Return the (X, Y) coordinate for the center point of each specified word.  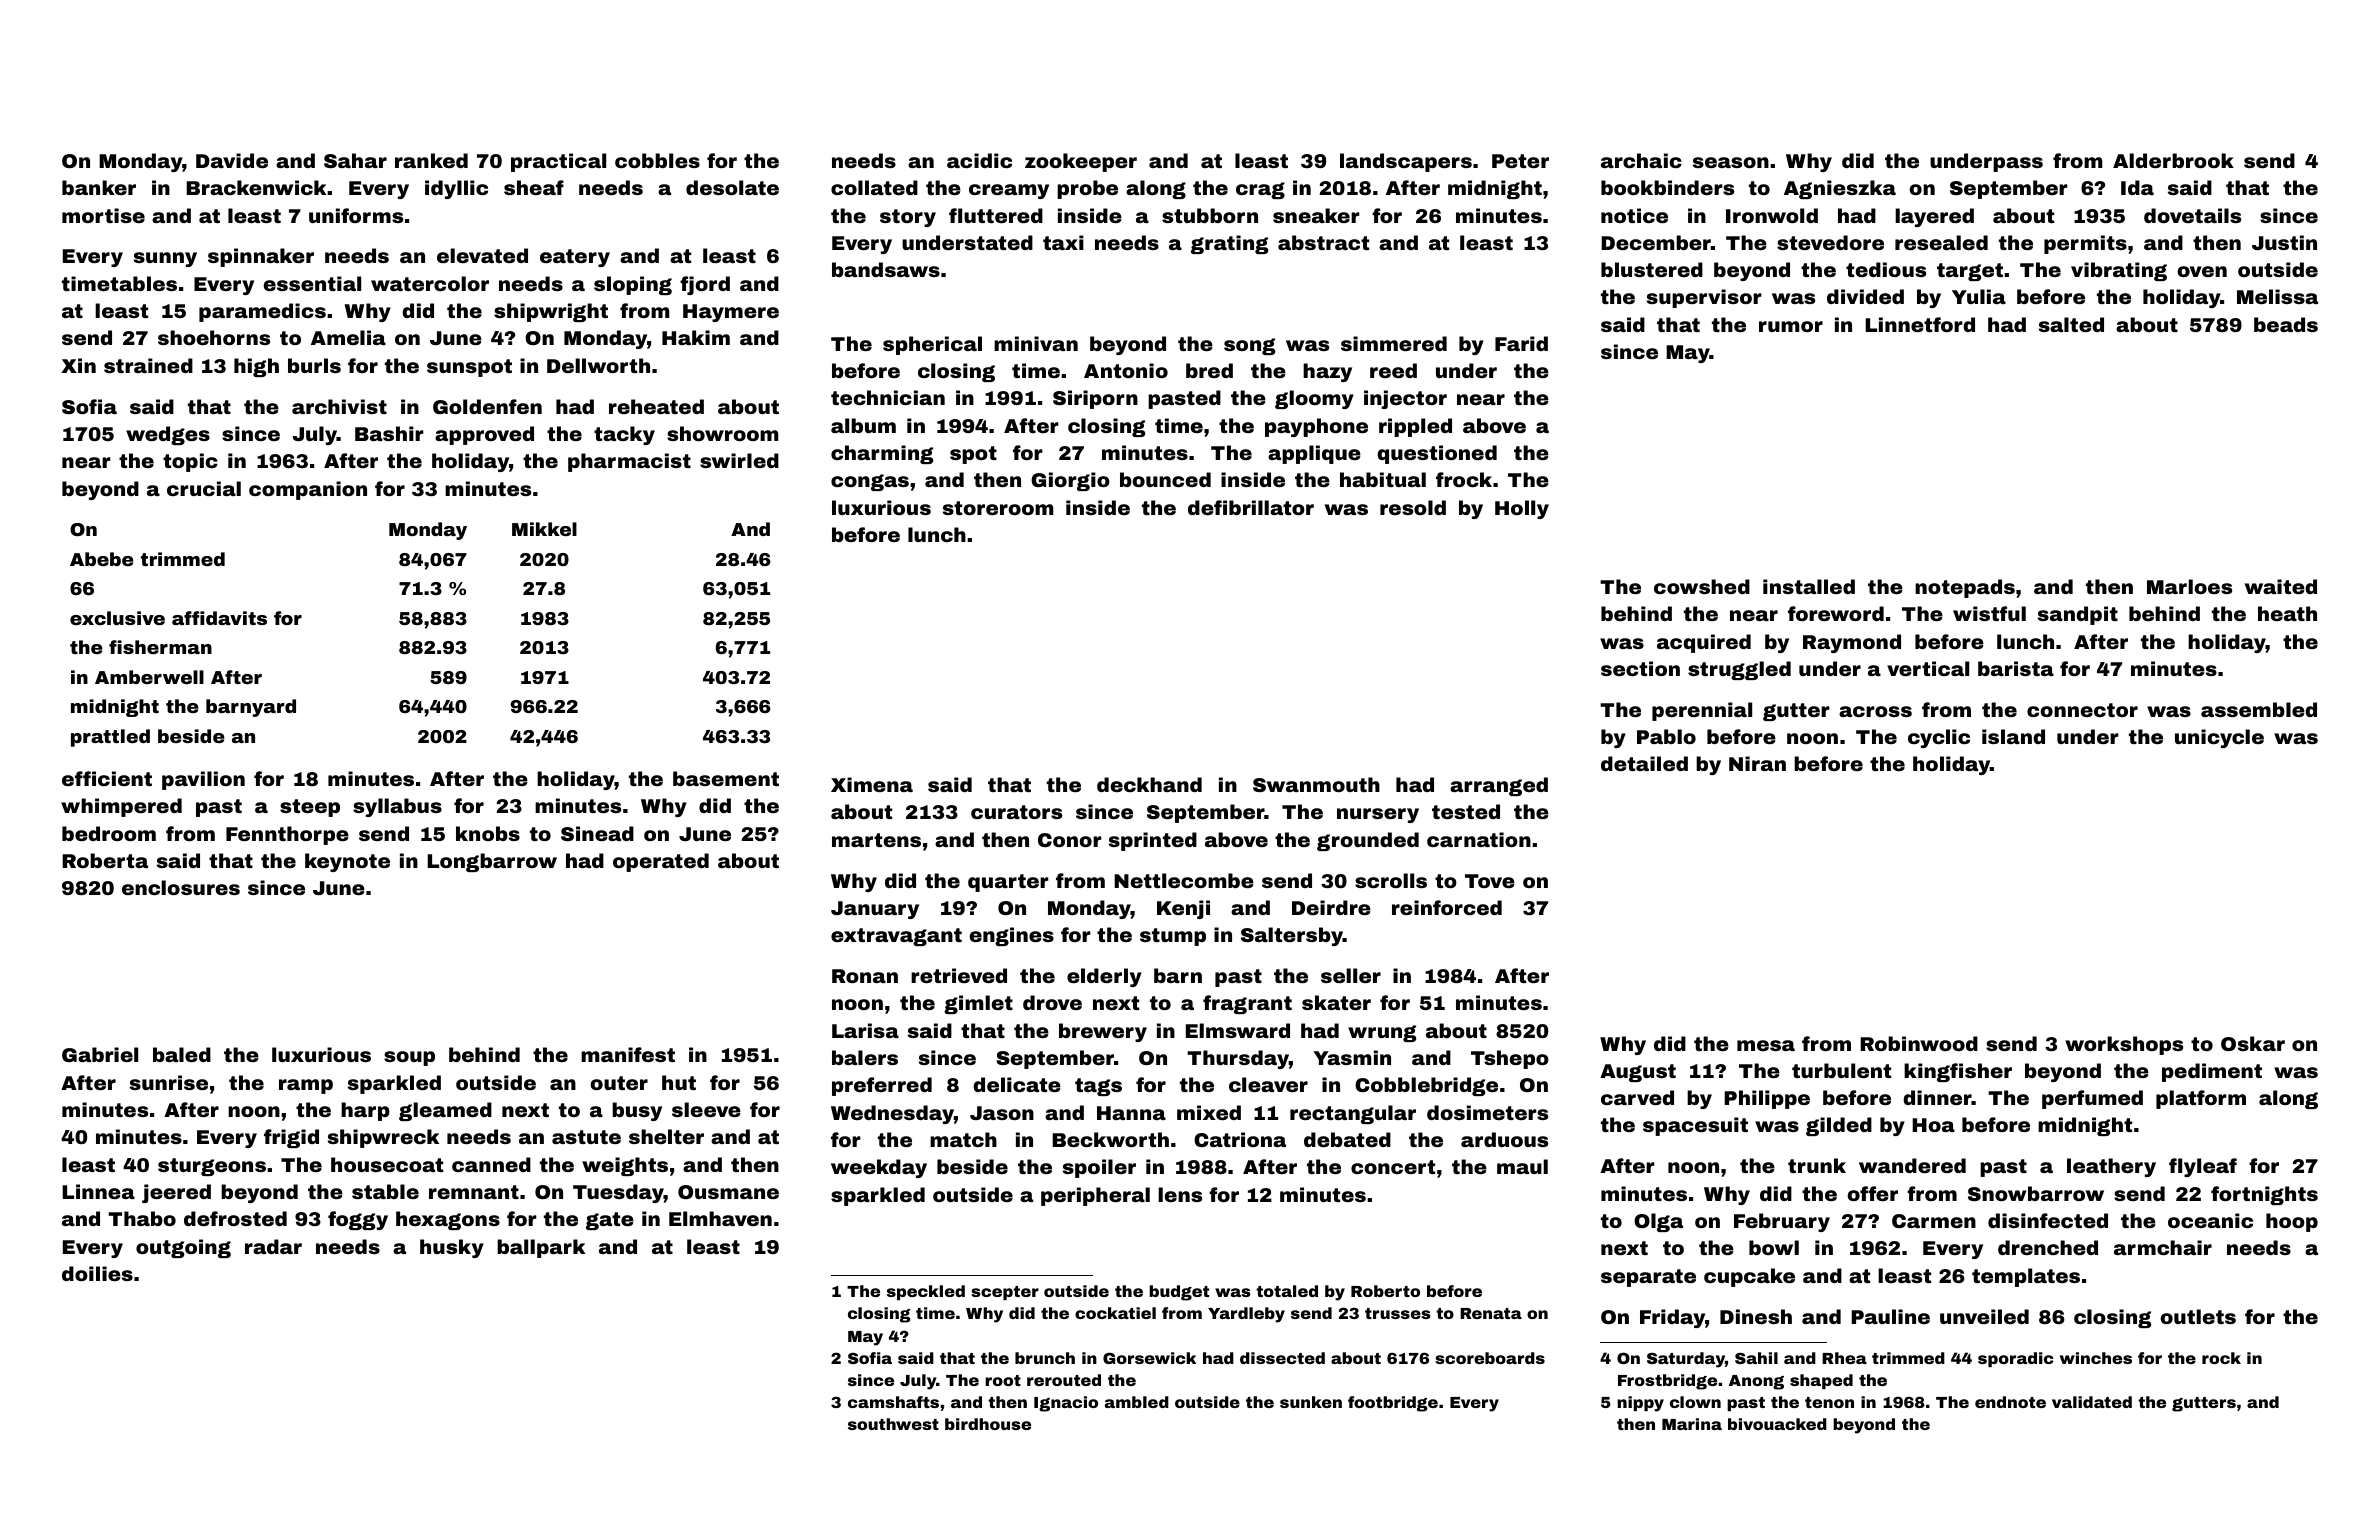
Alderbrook (2173, 160)
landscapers (1406, 162)
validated (2092, 1402)
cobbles (657, 160)
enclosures (181, 887)
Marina (1692, 1424)
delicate (1017, 1084)
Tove (1490, 881)
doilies (97, 1273)
